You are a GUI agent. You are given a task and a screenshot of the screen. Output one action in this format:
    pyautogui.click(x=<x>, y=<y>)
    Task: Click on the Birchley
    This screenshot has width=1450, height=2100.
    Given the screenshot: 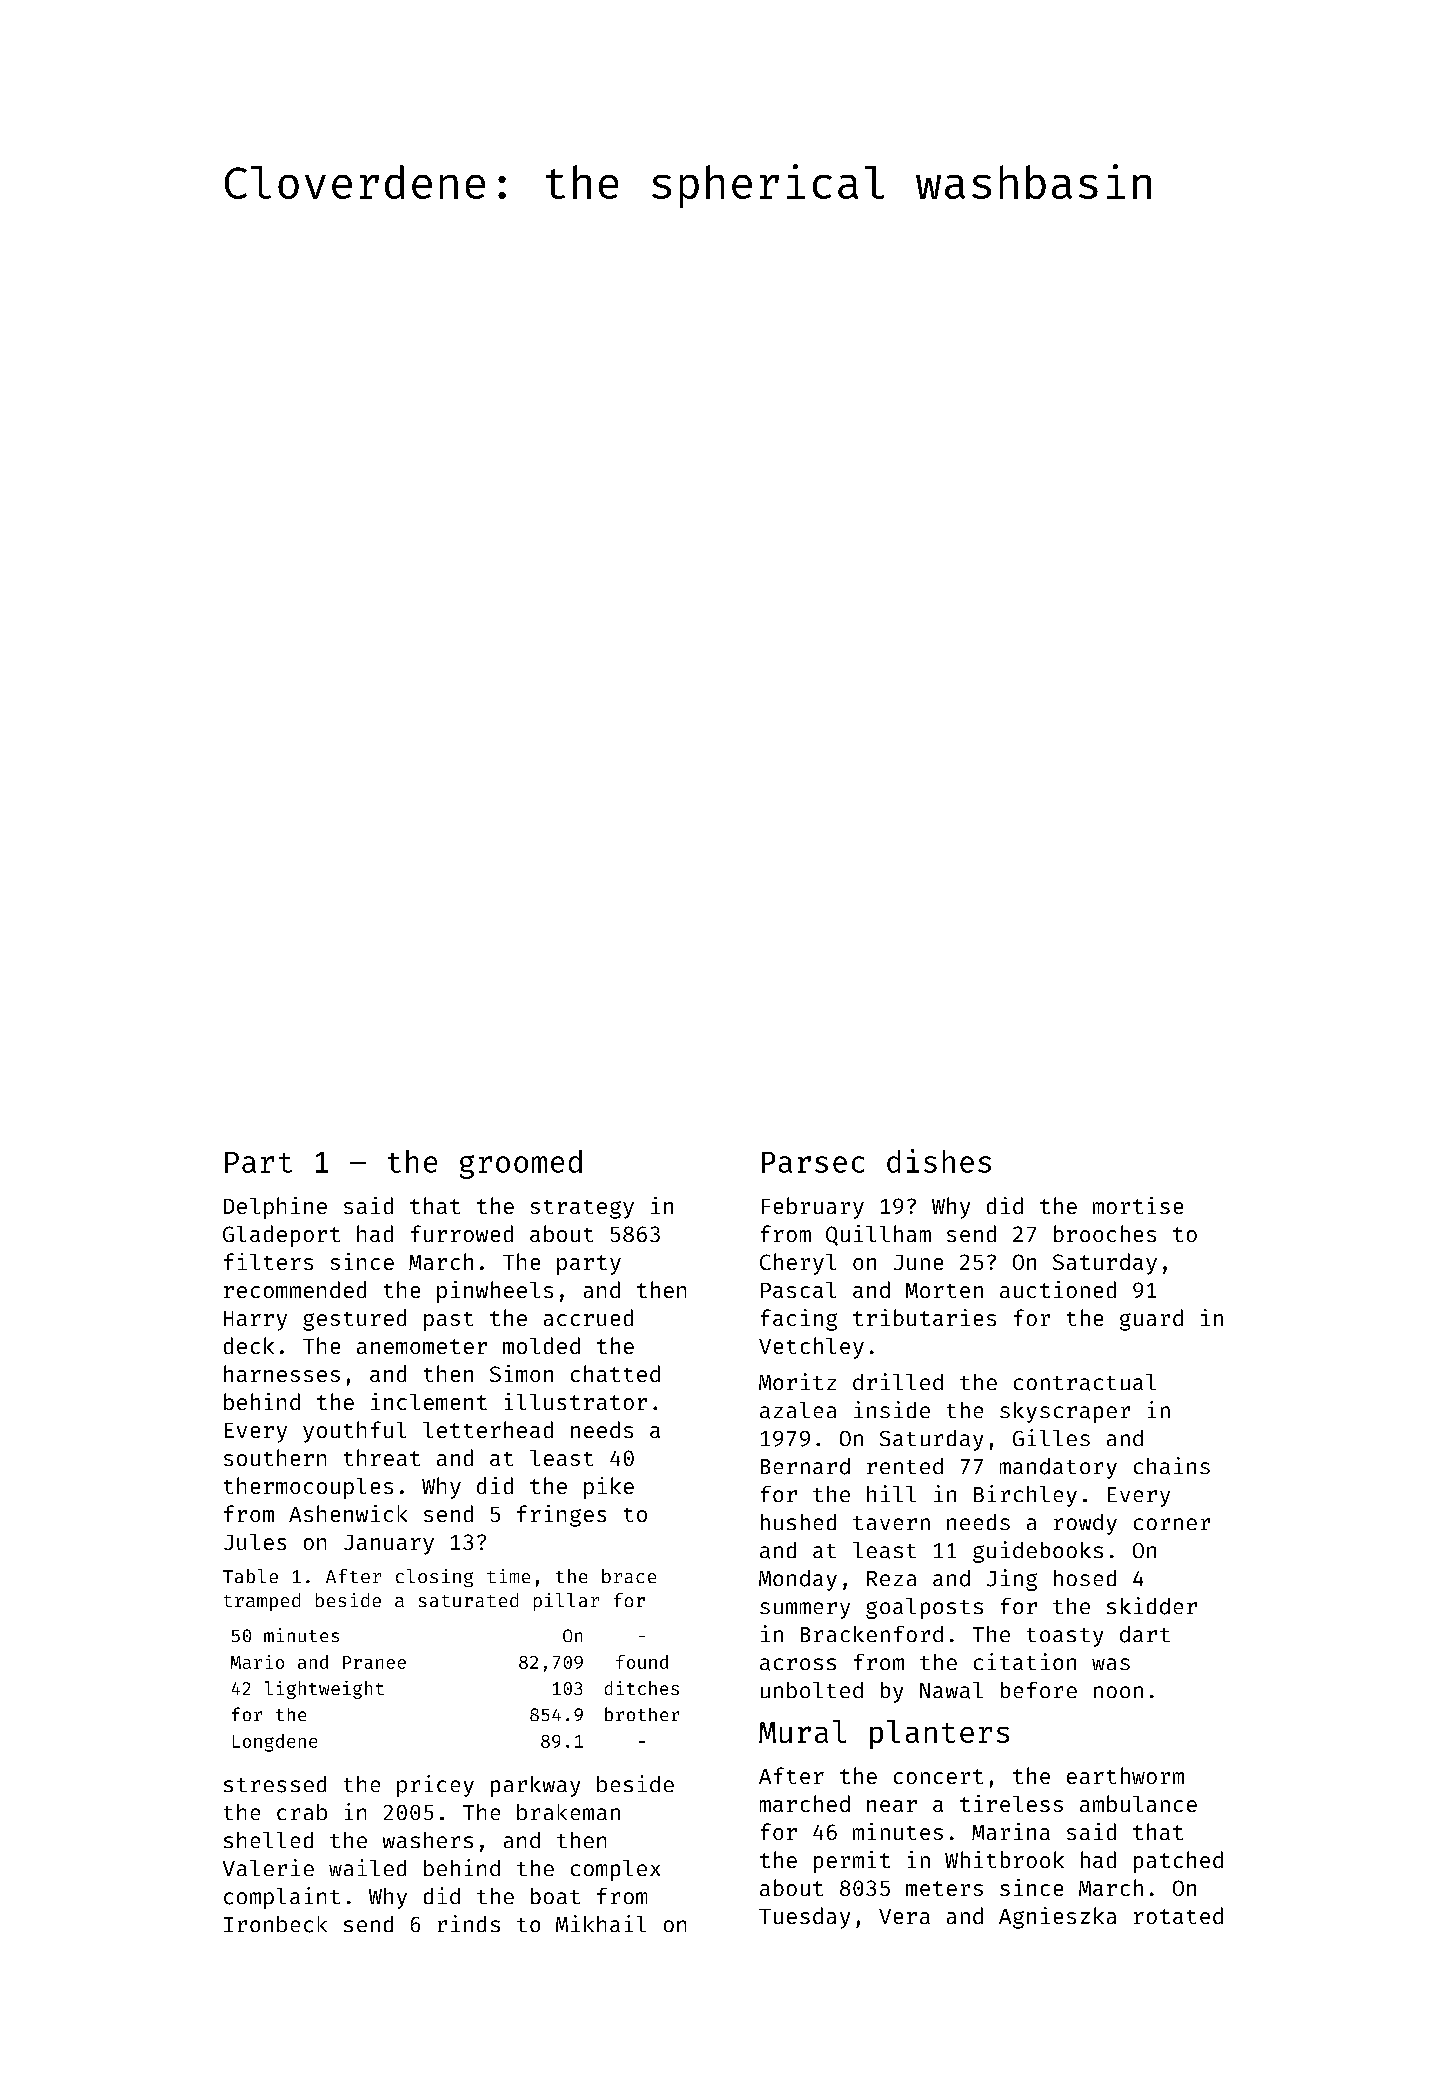 What is the action you would take?
    pyautogui.click(x=1025, y=1496)
